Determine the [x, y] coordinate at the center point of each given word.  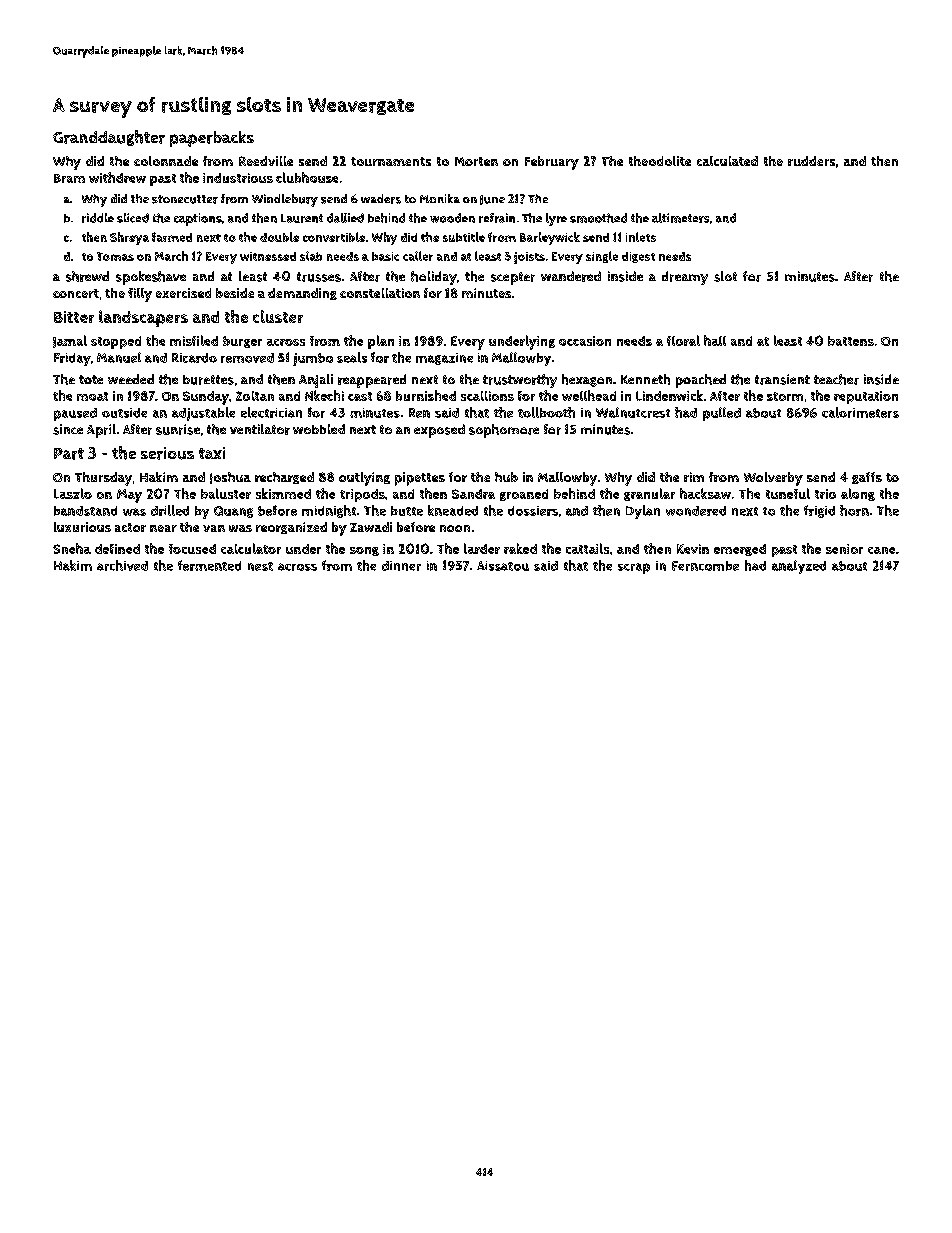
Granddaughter [109, 138]
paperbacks [212, 139]
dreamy [685, 278]
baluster [226, 493]
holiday [434, 278]
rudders [811, 161]
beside [235, 293]
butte [407, 511]
